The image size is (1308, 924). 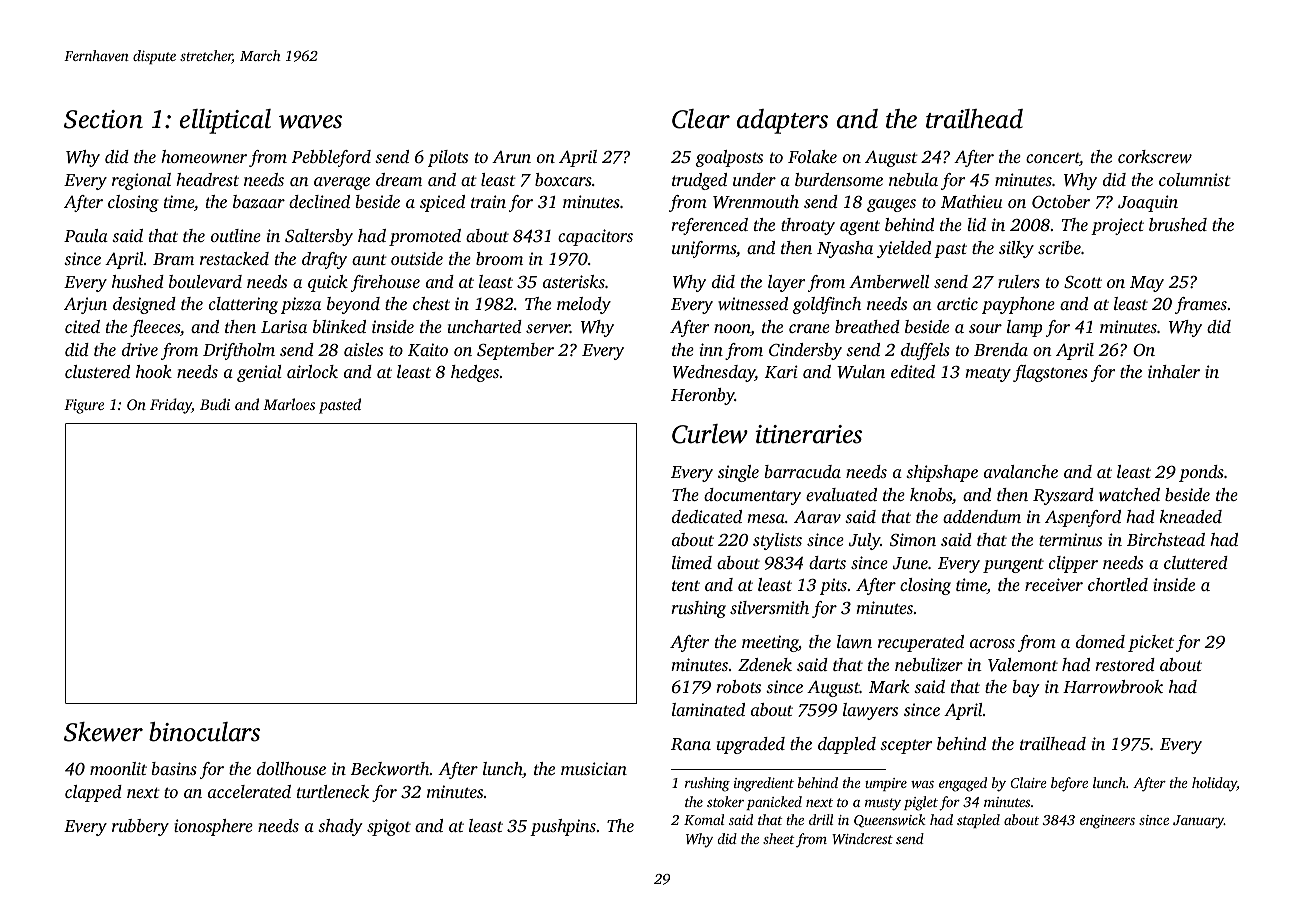 What do you see at coordinates (140, 827) in the screenshot?
I see `rubbery` at bounding box center [140, 827].
